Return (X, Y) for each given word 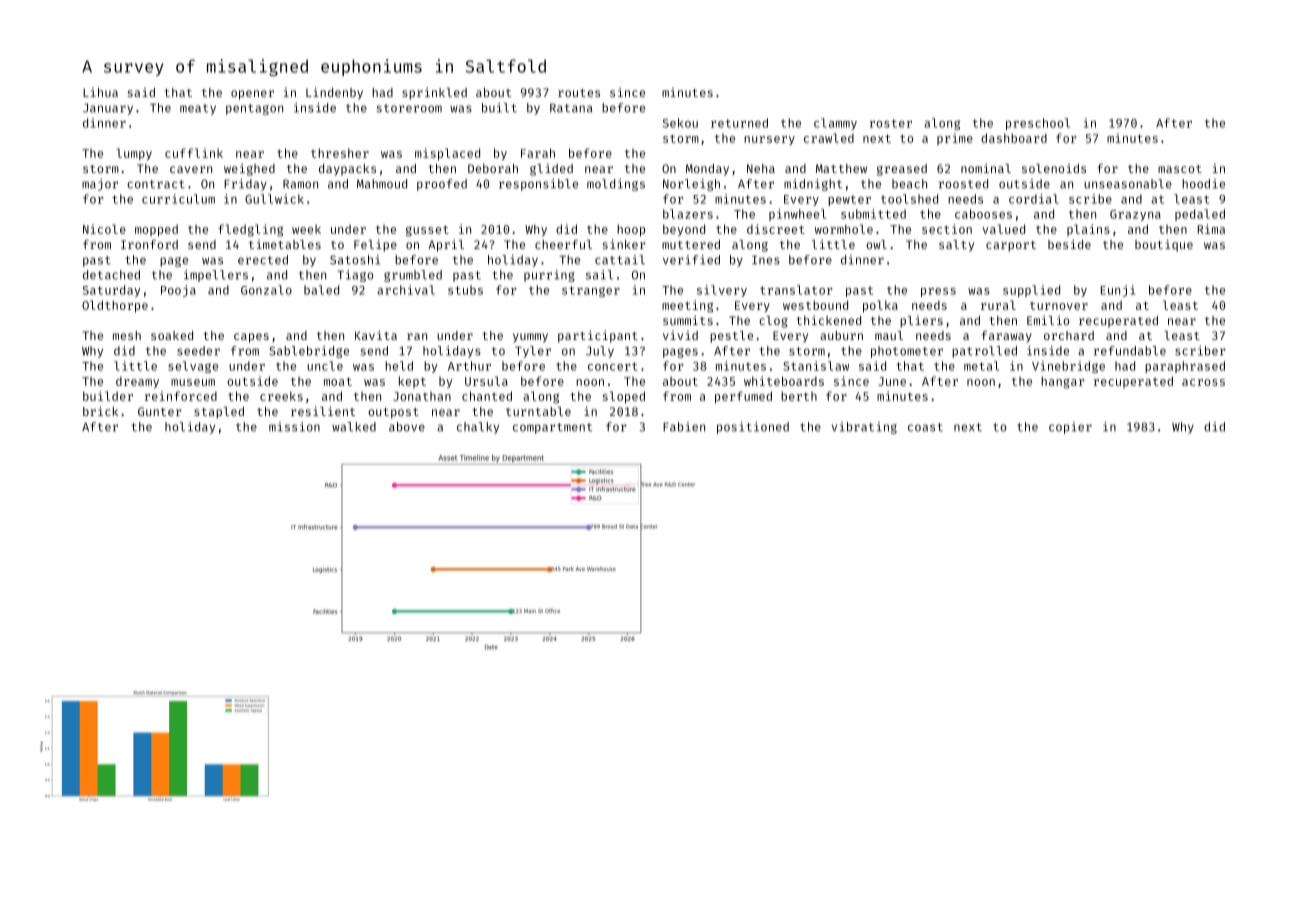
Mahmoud (382, 184)
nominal (986, 168)
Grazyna (1135, 215)
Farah (538, 153)
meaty (198, 109)
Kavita (376, 335)
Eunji (1118, 291)
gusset (427, 231)
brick (100, 411)
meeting (687, 306)
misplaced (447, 154)
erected (263, 260)
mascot (1180, 169)
